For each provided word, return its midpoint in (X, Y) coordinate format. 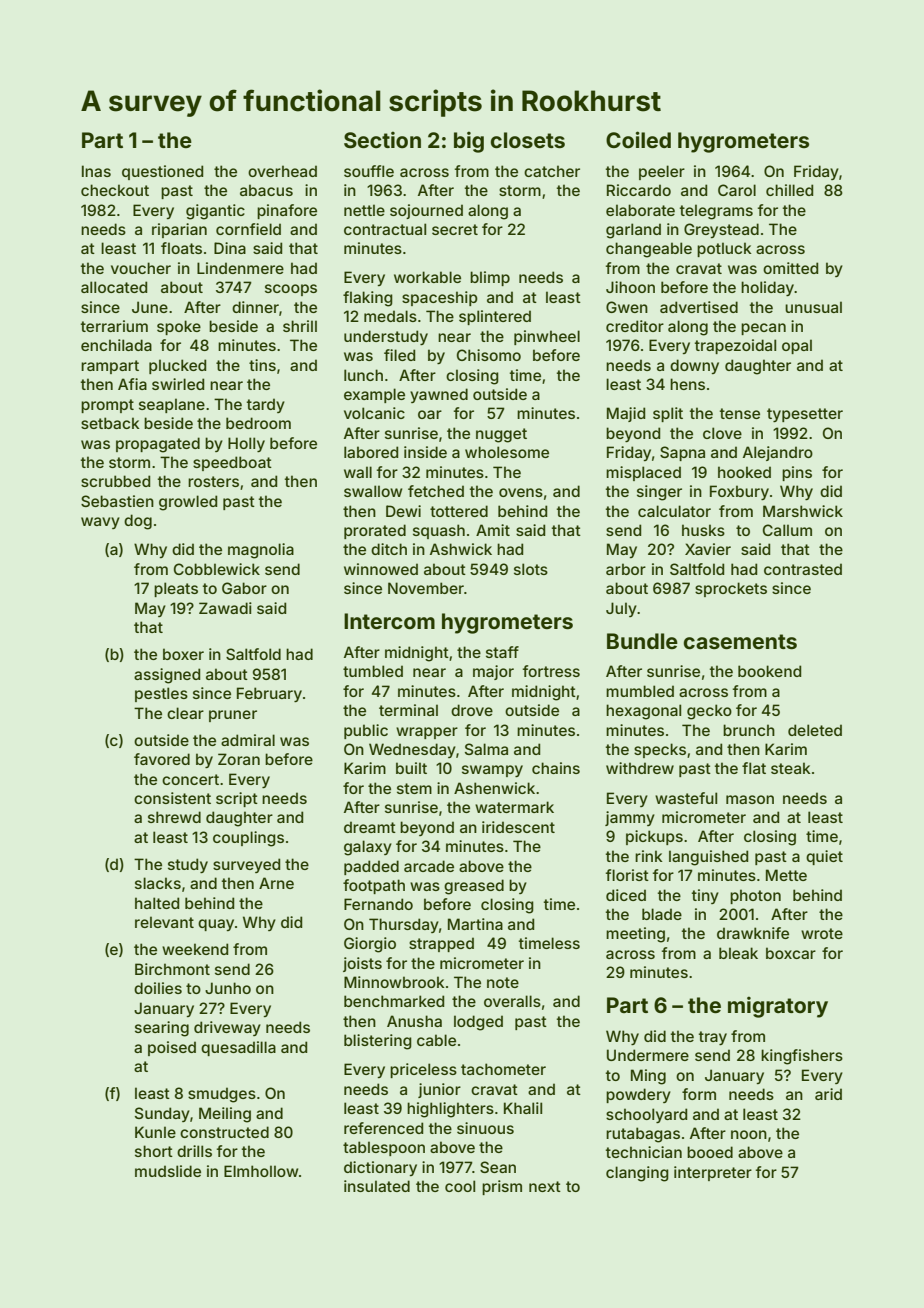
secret (455, 229)
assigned (167, 676)
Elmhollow (261, 1171)
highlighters (450, 1110)
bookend (769, 671)
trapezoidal (735, 346)
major (493, 672)
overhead (282, 171)
